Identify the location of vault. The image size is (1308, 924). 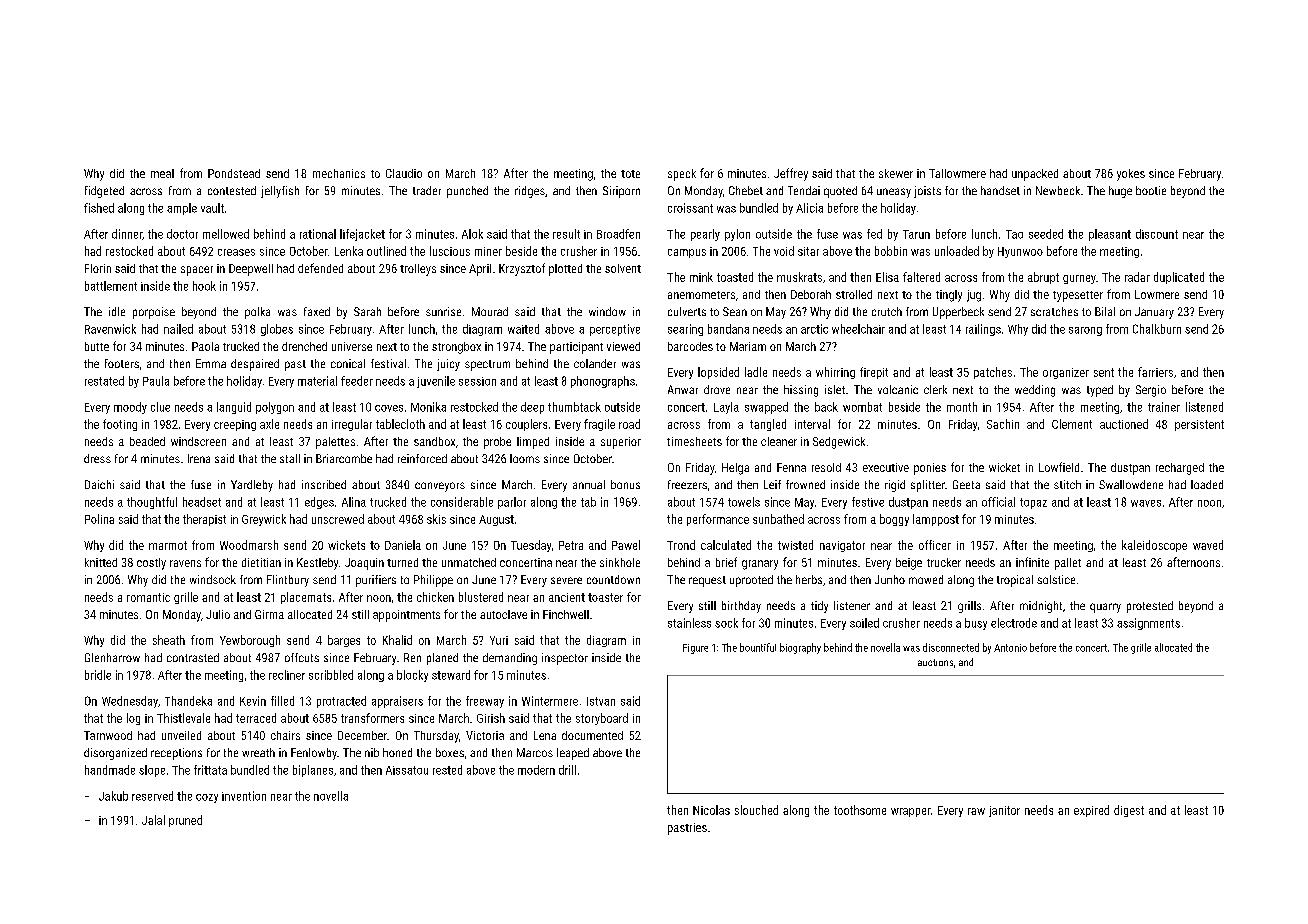
(212, 208).
